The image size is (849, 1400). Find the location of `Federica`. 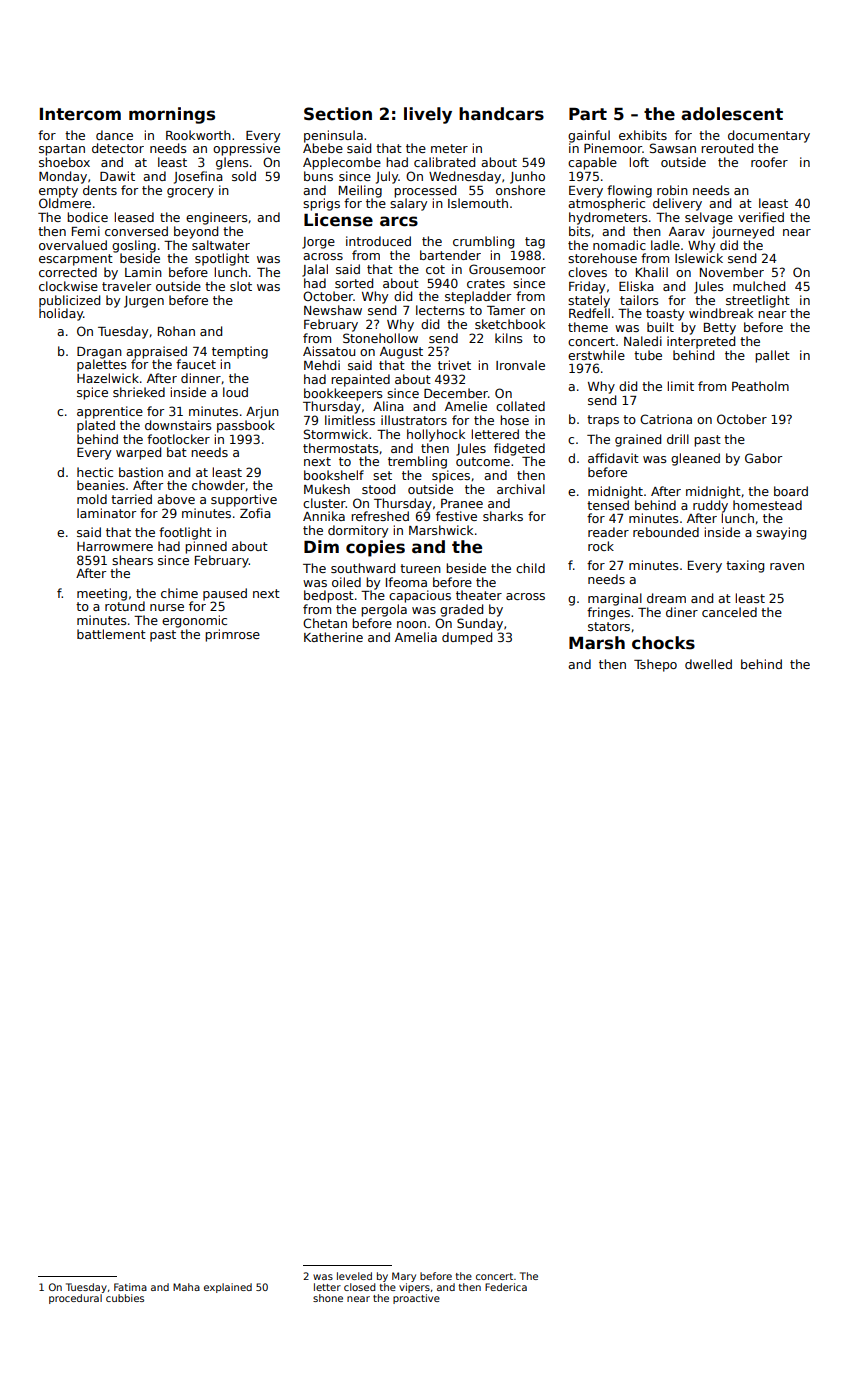

Federica is located at coordinates (506, 1287).
